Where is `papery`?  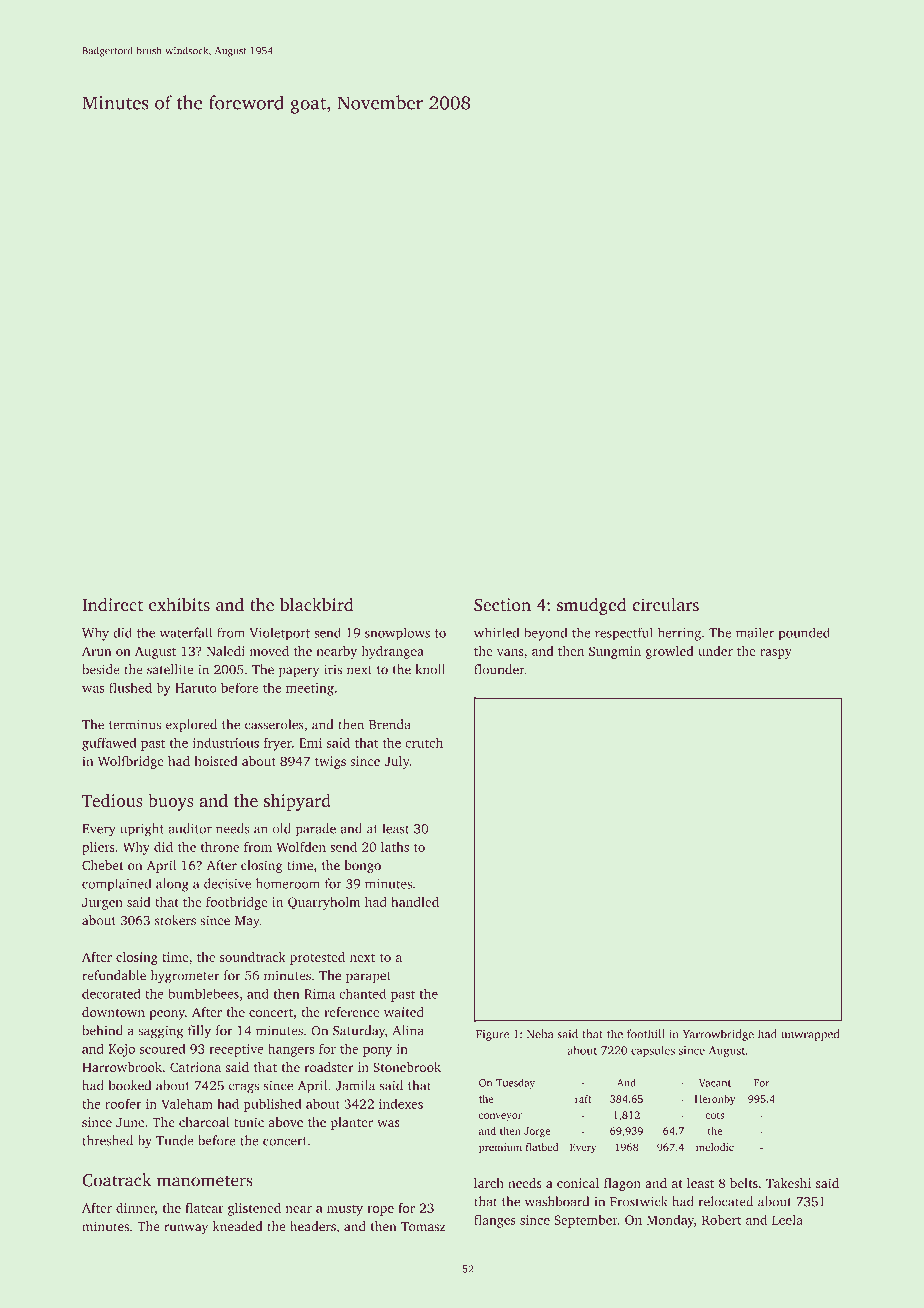
papery is located at coordinates (299, 672).
